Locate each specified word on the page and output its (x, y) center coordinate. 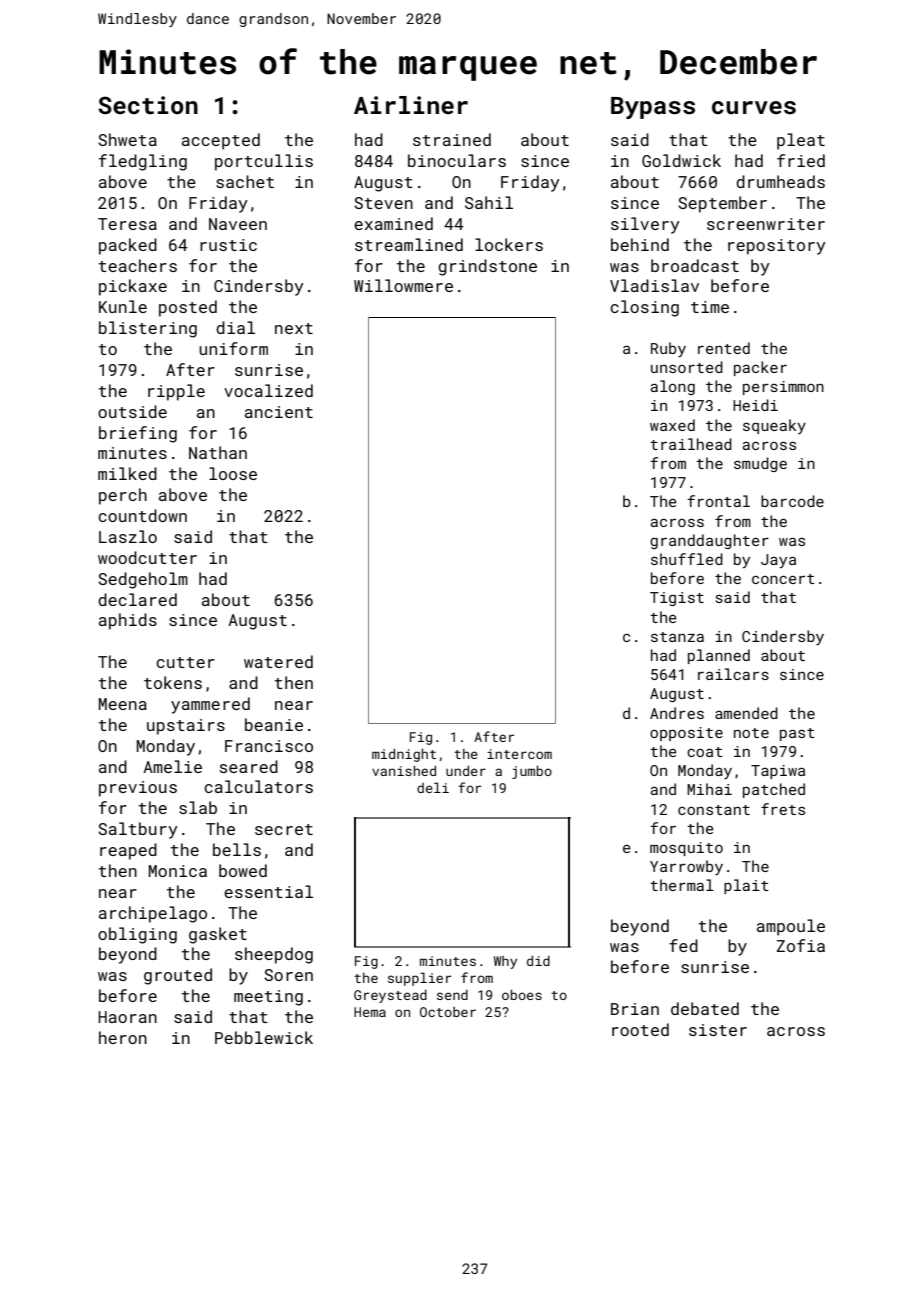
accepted (221, 141)
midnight (404, 755)
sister (718, 1030)
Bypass (653, 108)
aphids (128, 621)
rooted (640, 1029)
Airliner (411, 105)
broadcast (695, 265)
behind (640, 244)
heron (123, 1037)
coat (705, 752)
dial (235, 327)
